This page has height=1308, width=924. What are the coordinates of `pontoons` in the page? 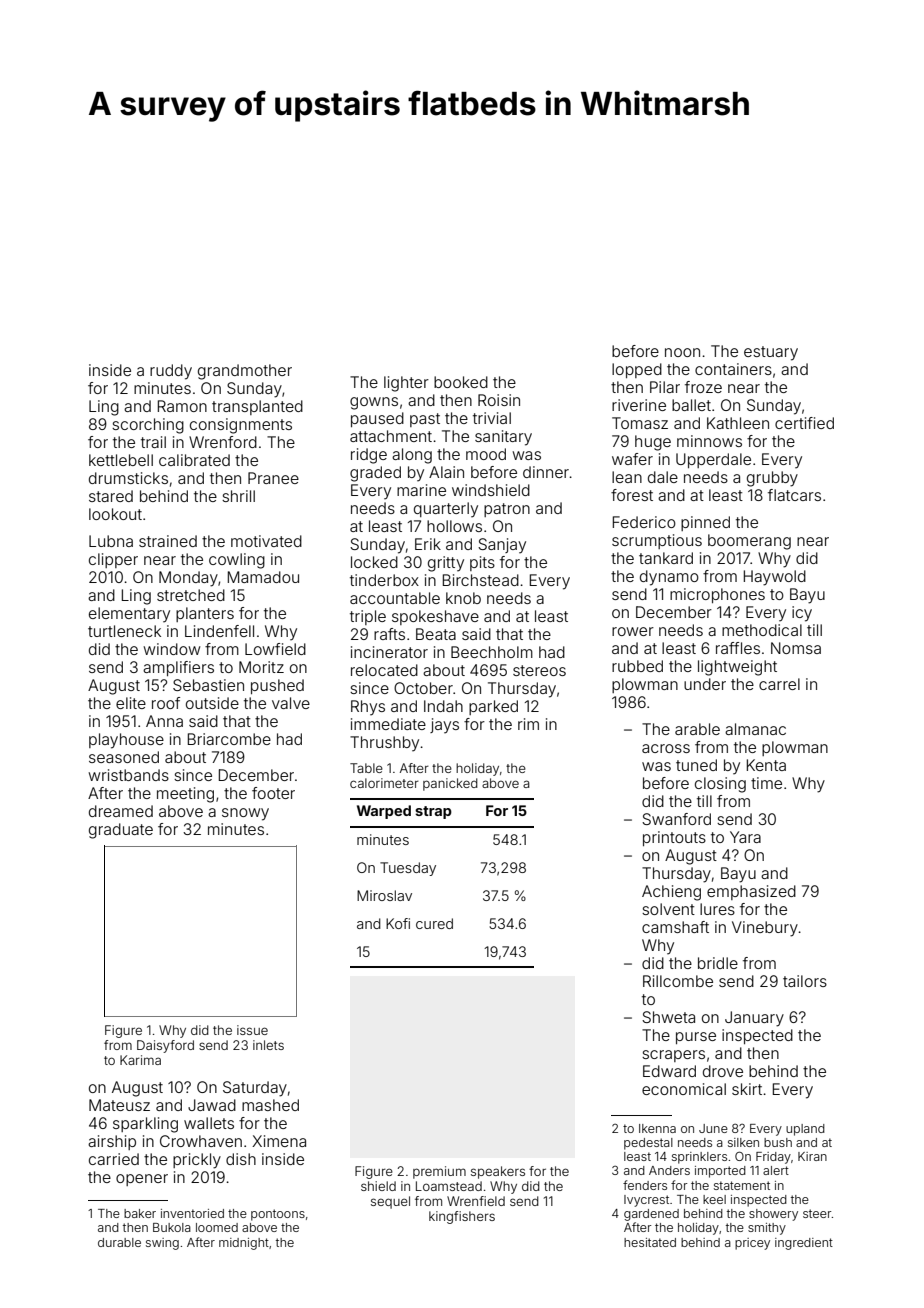 It's located at (278, 1215).
